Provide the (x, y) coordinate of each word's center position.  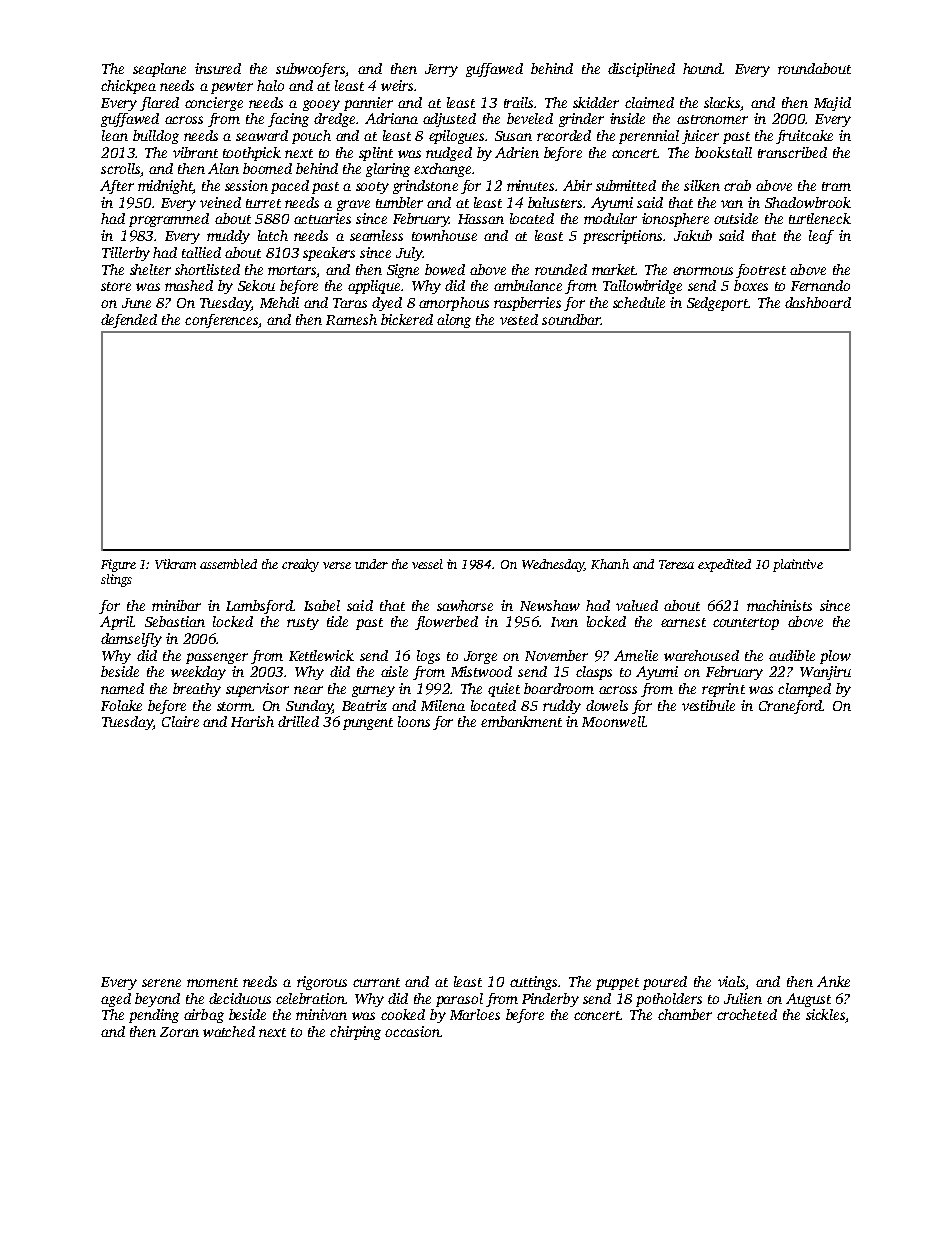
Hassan (481, 219)
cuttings (533, 983)
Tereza (676, 564)
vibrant (195, 152)
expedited (724, 565)
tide (337, 621)
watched (229, 1031)
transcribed (792, 152)
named (122, 688)
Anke (833, 981)
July (409, 254)
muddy (228, 237)
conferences (221, 321)
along (454, 321)
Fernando (820, 285)
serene (161, 983)
